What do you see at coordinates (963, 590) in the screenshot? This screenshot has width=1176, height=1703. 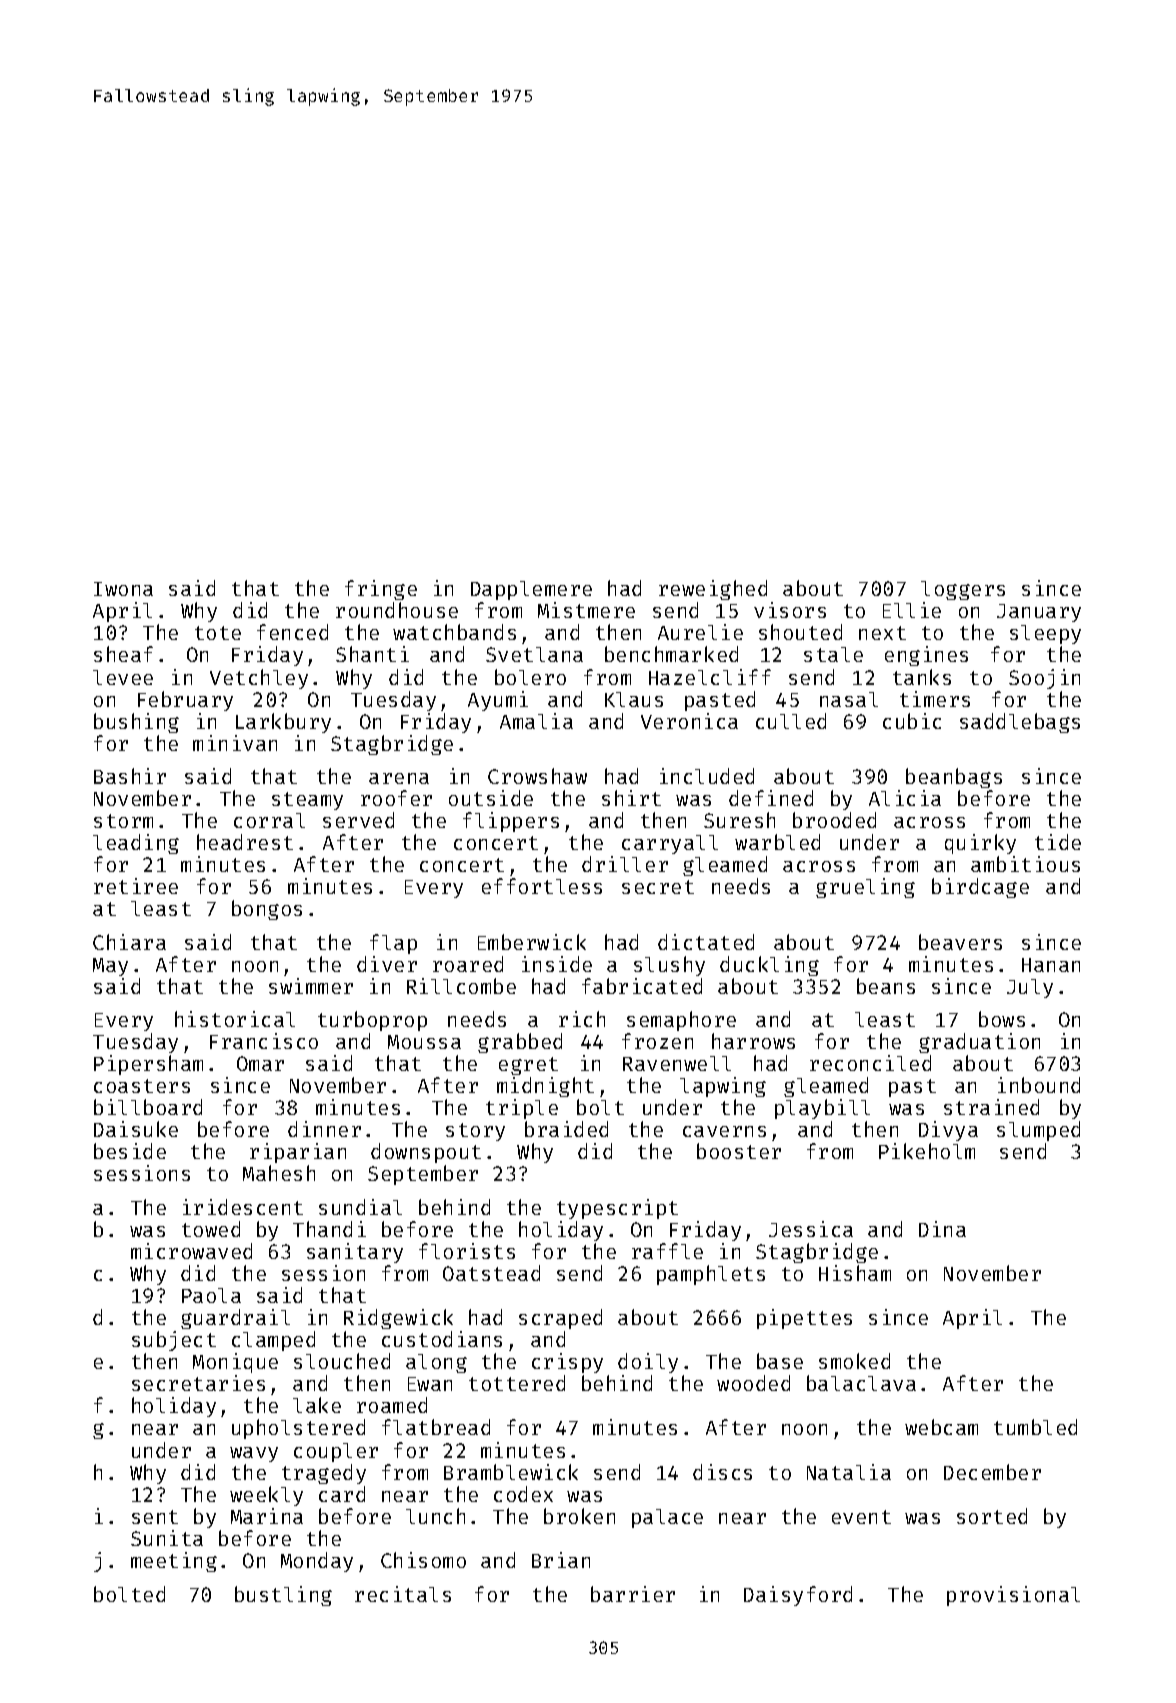 I see `loggers` at bounding box center [963, 590].
